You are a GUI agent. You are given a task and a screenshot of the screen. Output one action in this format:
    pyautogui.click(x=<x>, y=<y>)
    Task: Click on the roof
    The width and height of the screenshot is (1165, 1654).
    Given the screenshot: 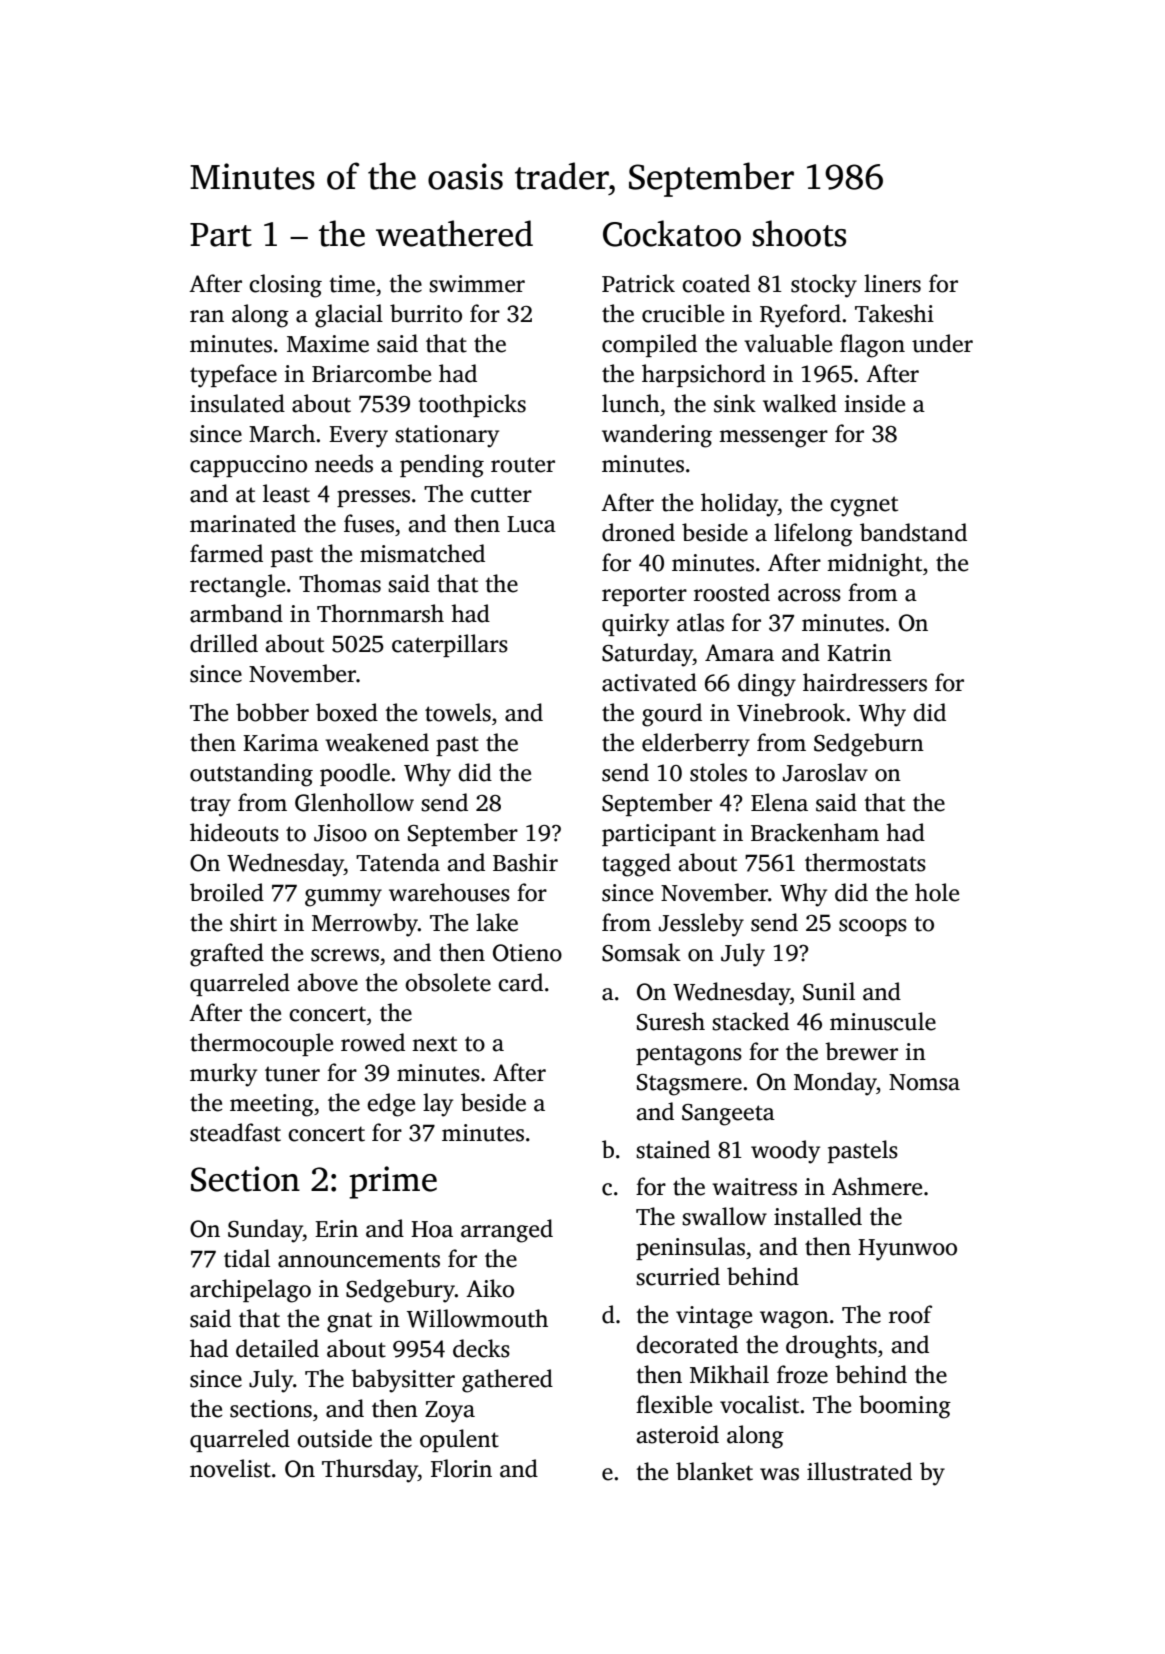 What is the action you would take?
    pyautogui.click(x=910, y=1314)
